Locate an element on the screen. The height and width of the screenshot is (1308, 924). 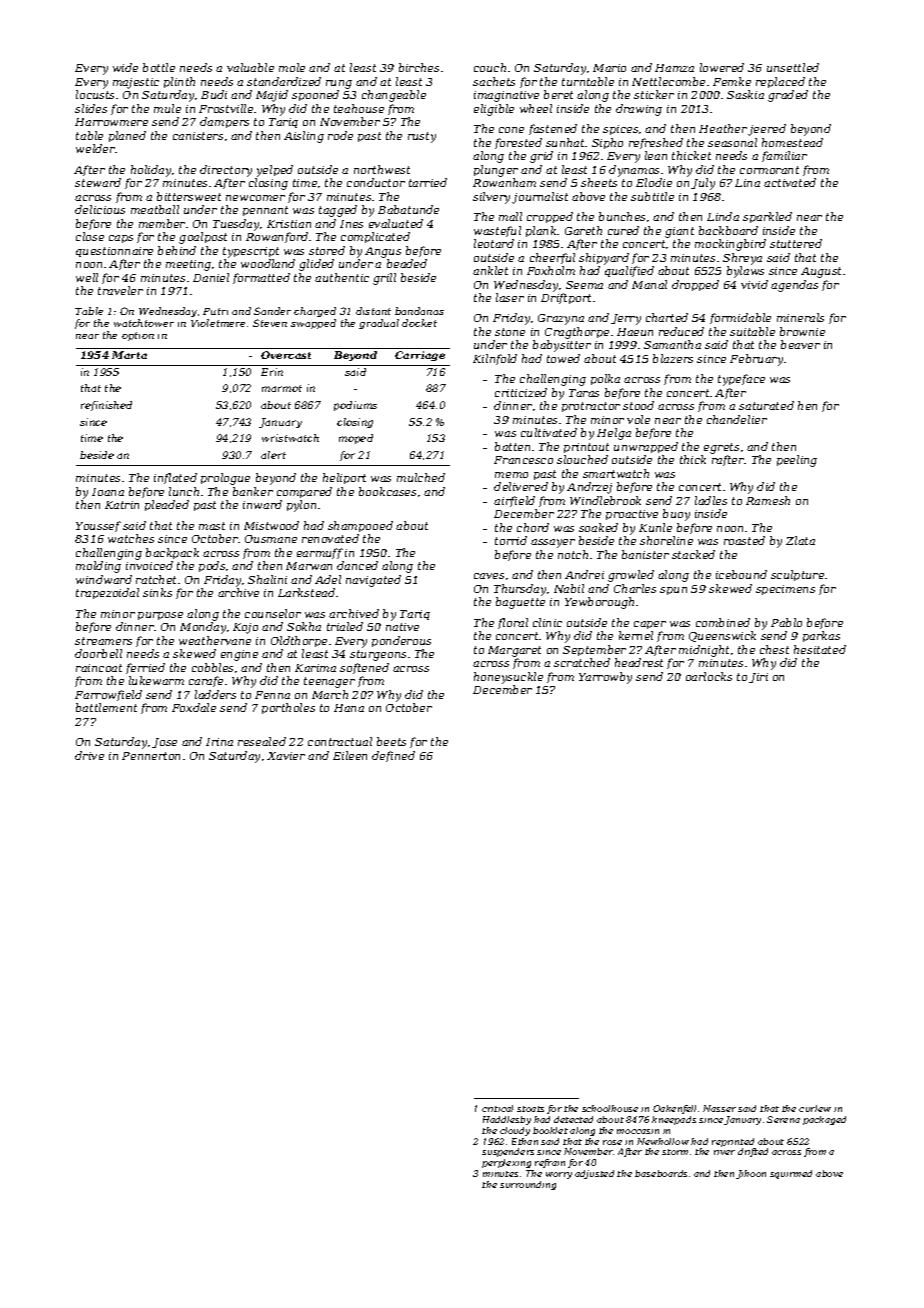
Eileen is located at coordinates (350, 755).
